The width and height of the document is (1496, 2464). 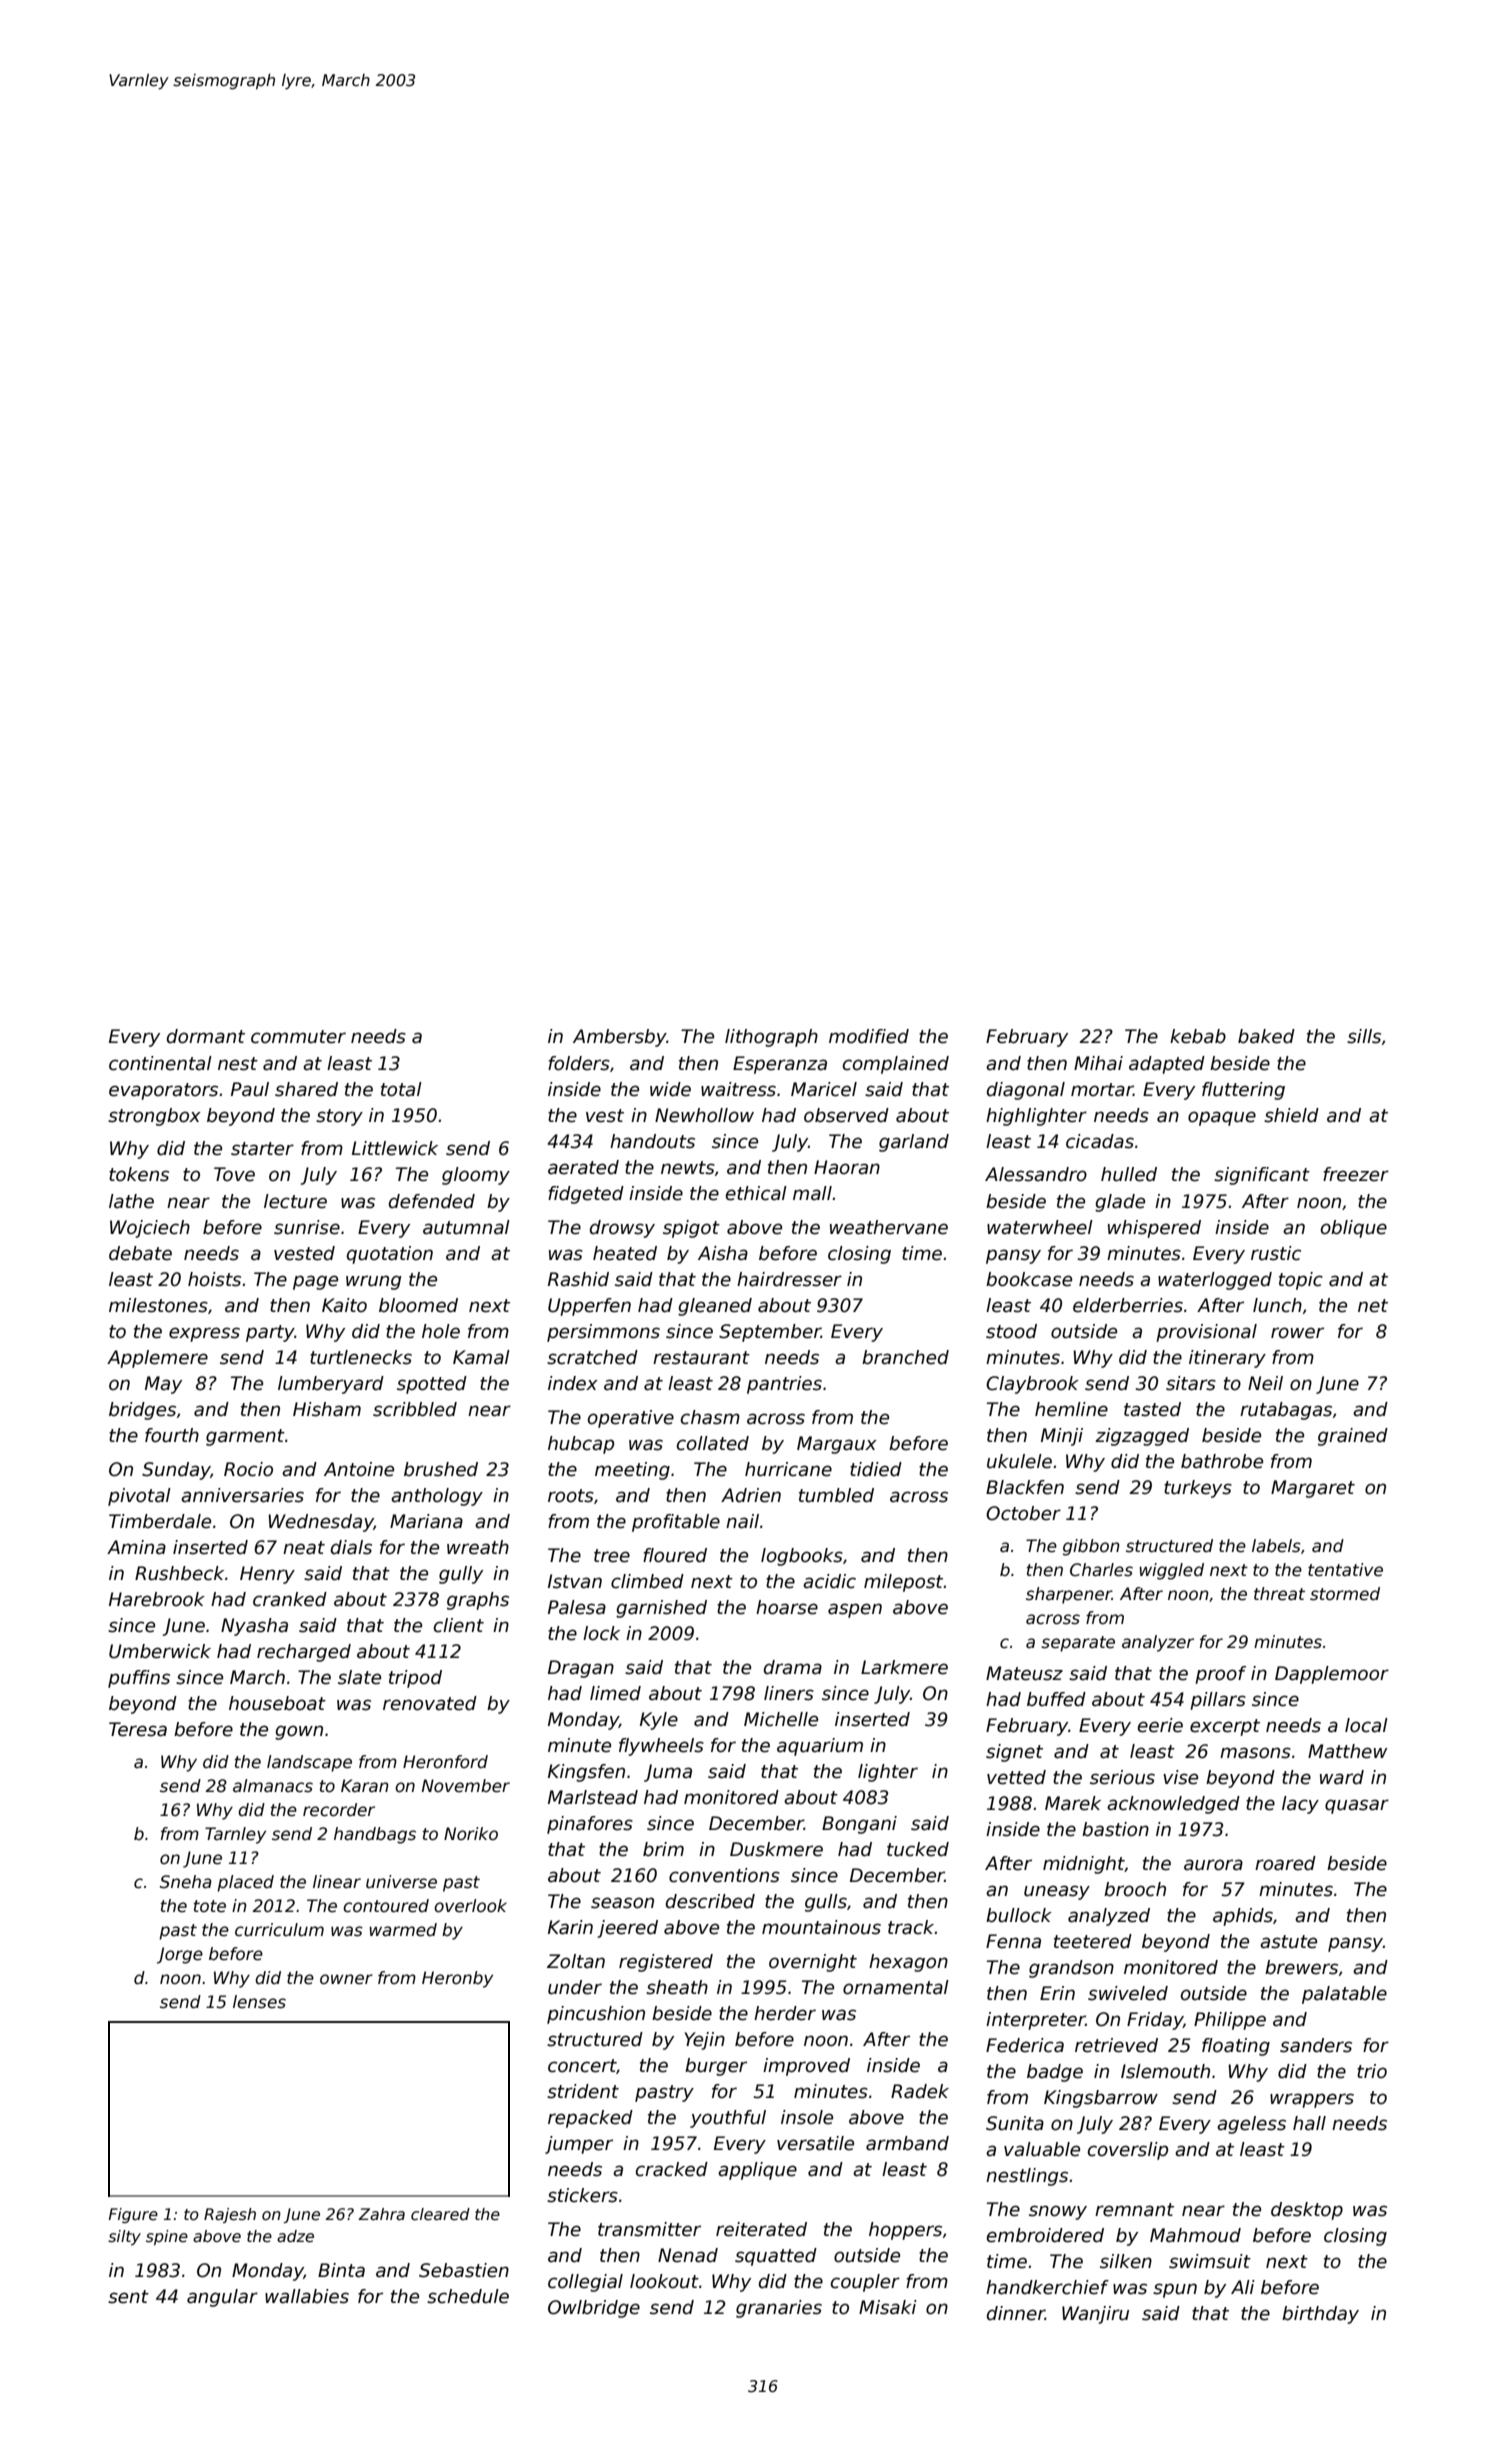 What do you see at coordinates (157, 1359) in the document?
I see `Applemere` at bounding box center [157, 1359].
